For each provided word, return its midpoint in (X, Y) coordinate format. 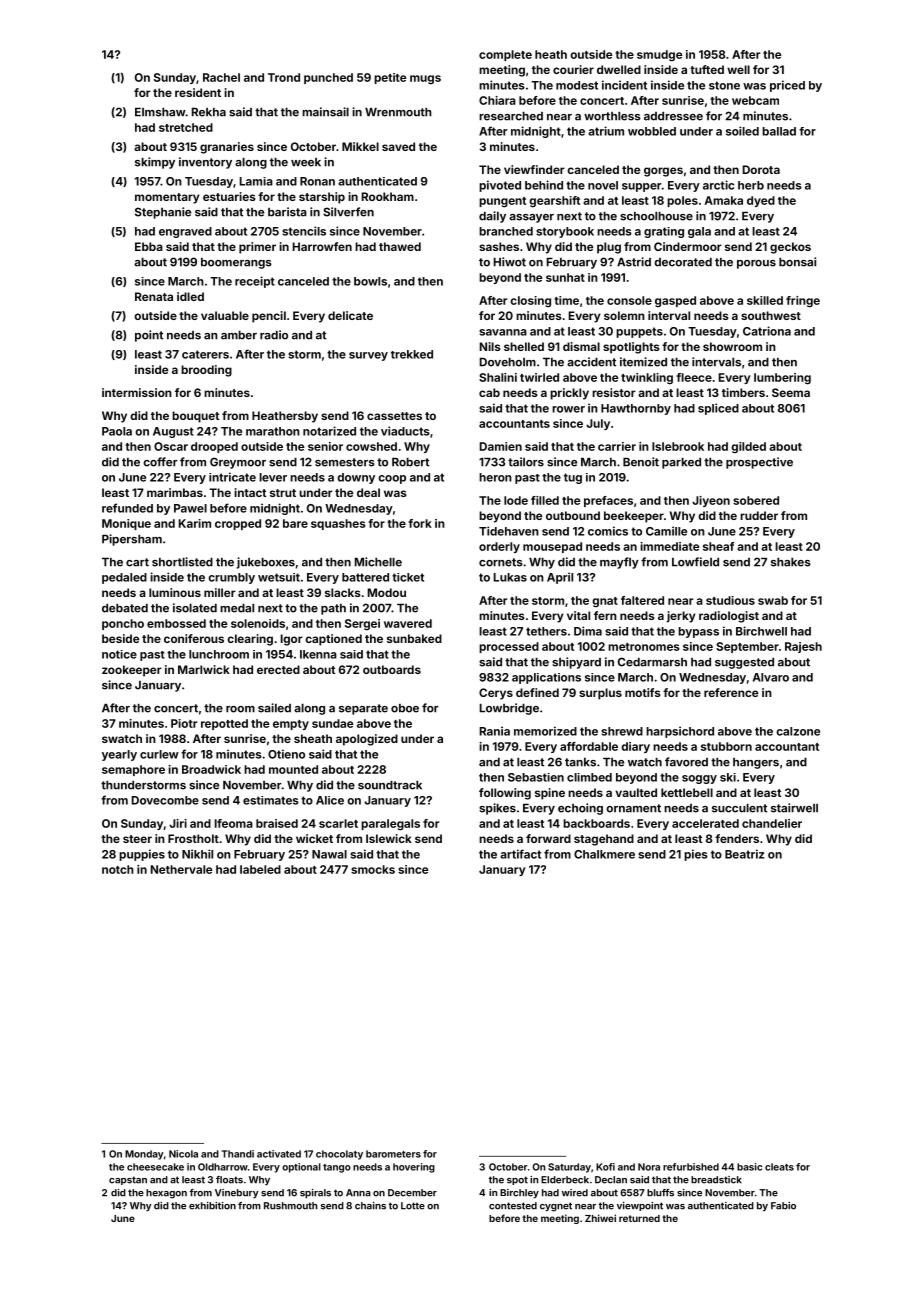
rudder (759, 515)
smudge (659, 55)
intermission (137, 392)
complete (505, 55)
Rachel (221, 77)
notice (119, 654)
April (560, 578)
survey (368, 356)
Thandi (238, 1154)
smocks (373, 869)
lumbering (782, 379)
